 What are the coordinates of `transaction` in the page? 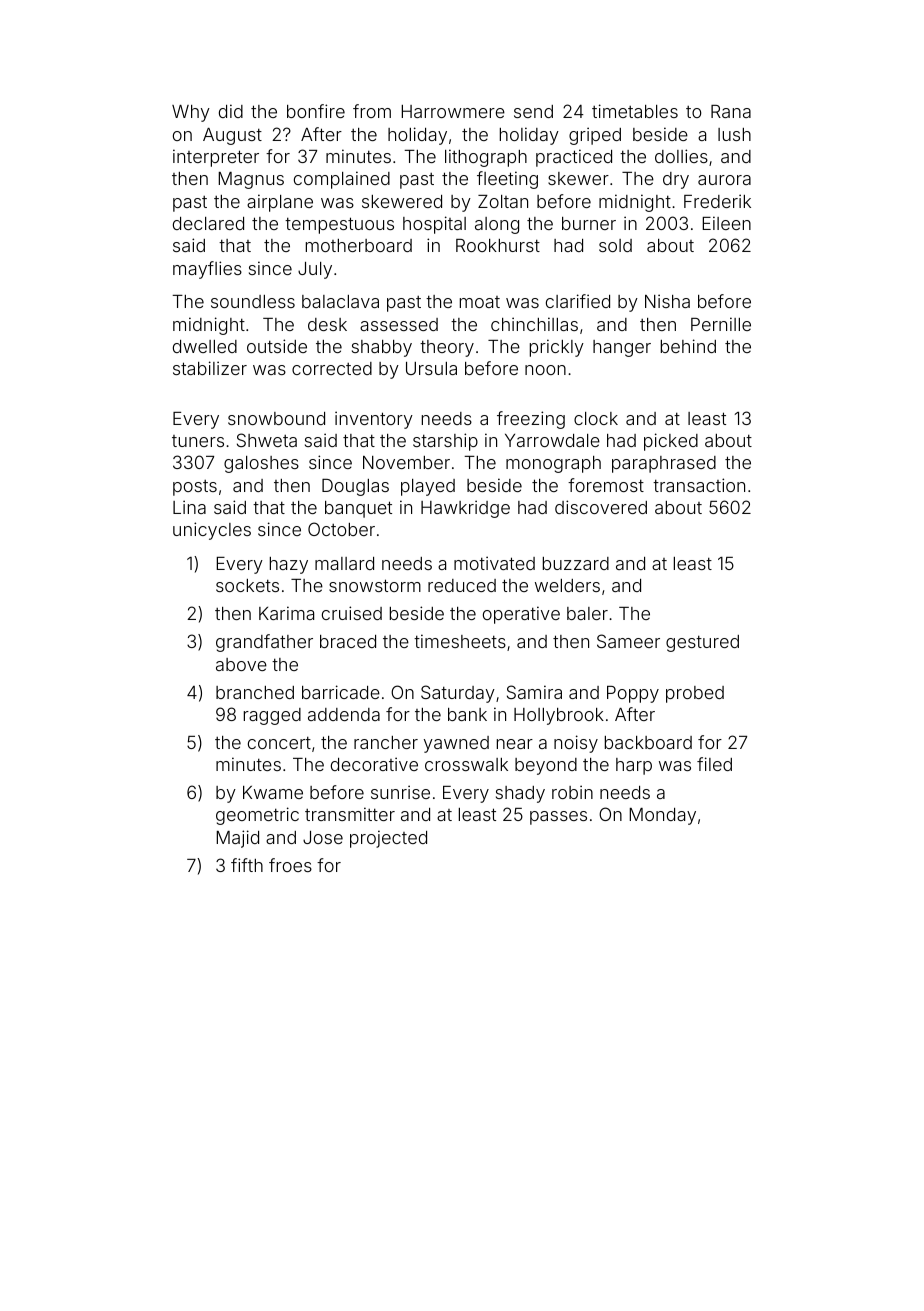 It's located at (699, 485).
